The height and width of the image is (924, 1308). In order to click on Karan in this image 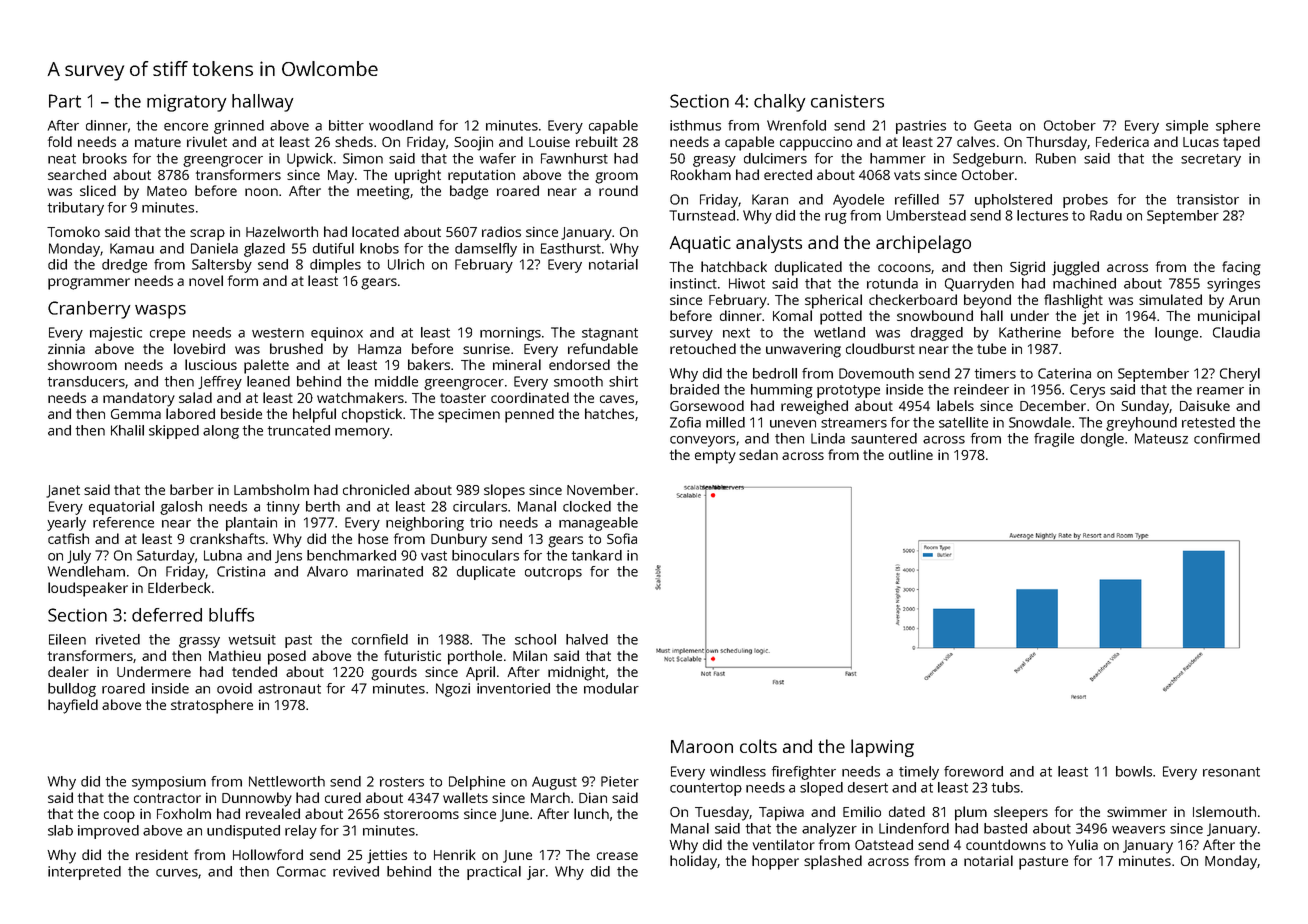, I will do `click(770, 199)`.
